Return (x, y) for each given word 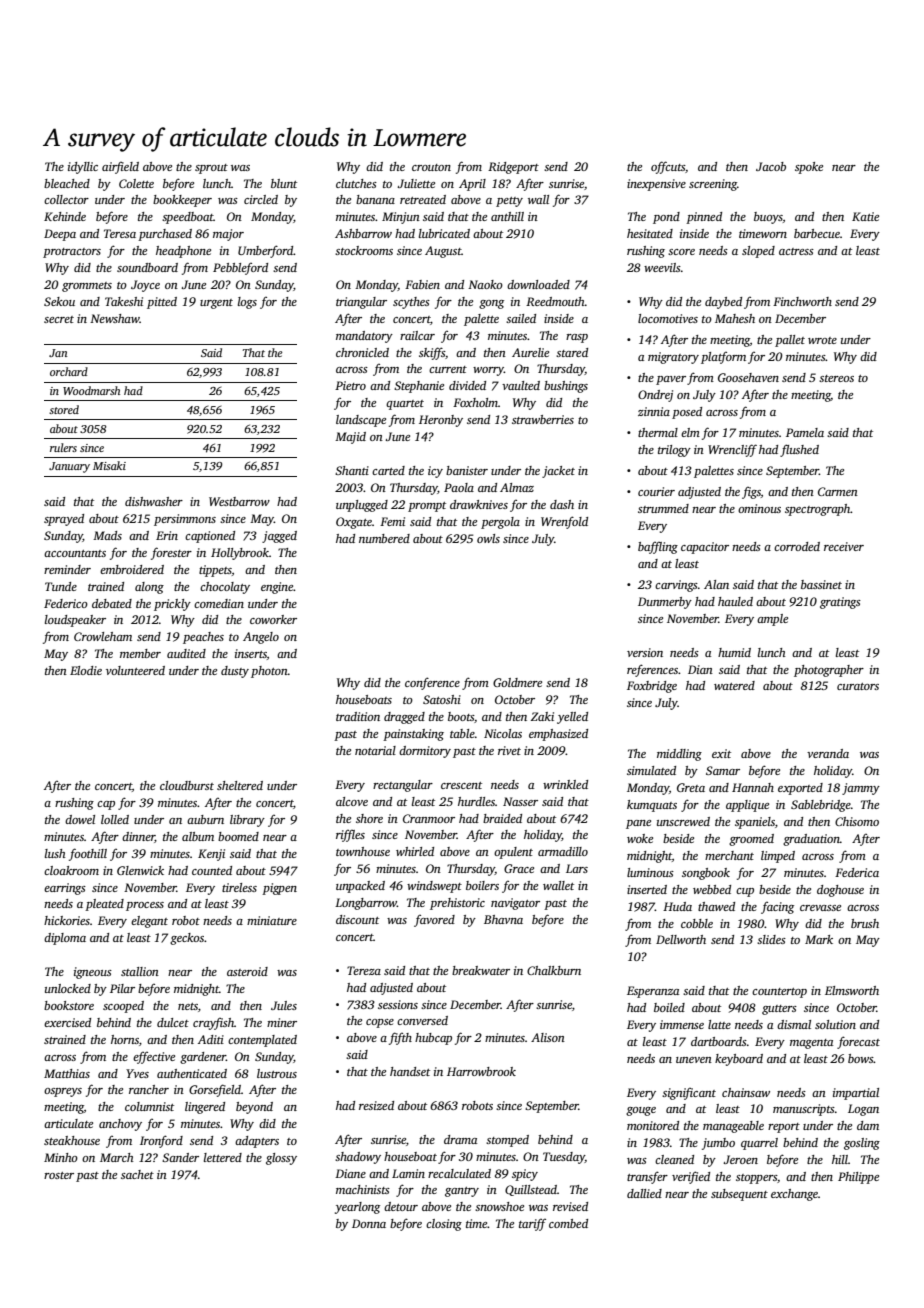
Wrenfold (564, 522)
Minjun (401, 218)
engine (277, 588)
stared (572, 352)
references (652, 670)
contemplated (262, 1041)
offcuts (668, 167)
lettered (223, 1157)
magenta (811, 1044)
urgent (216, 304)
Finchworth (802, 301)
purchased (165, 235)
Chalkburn (554, 970)
